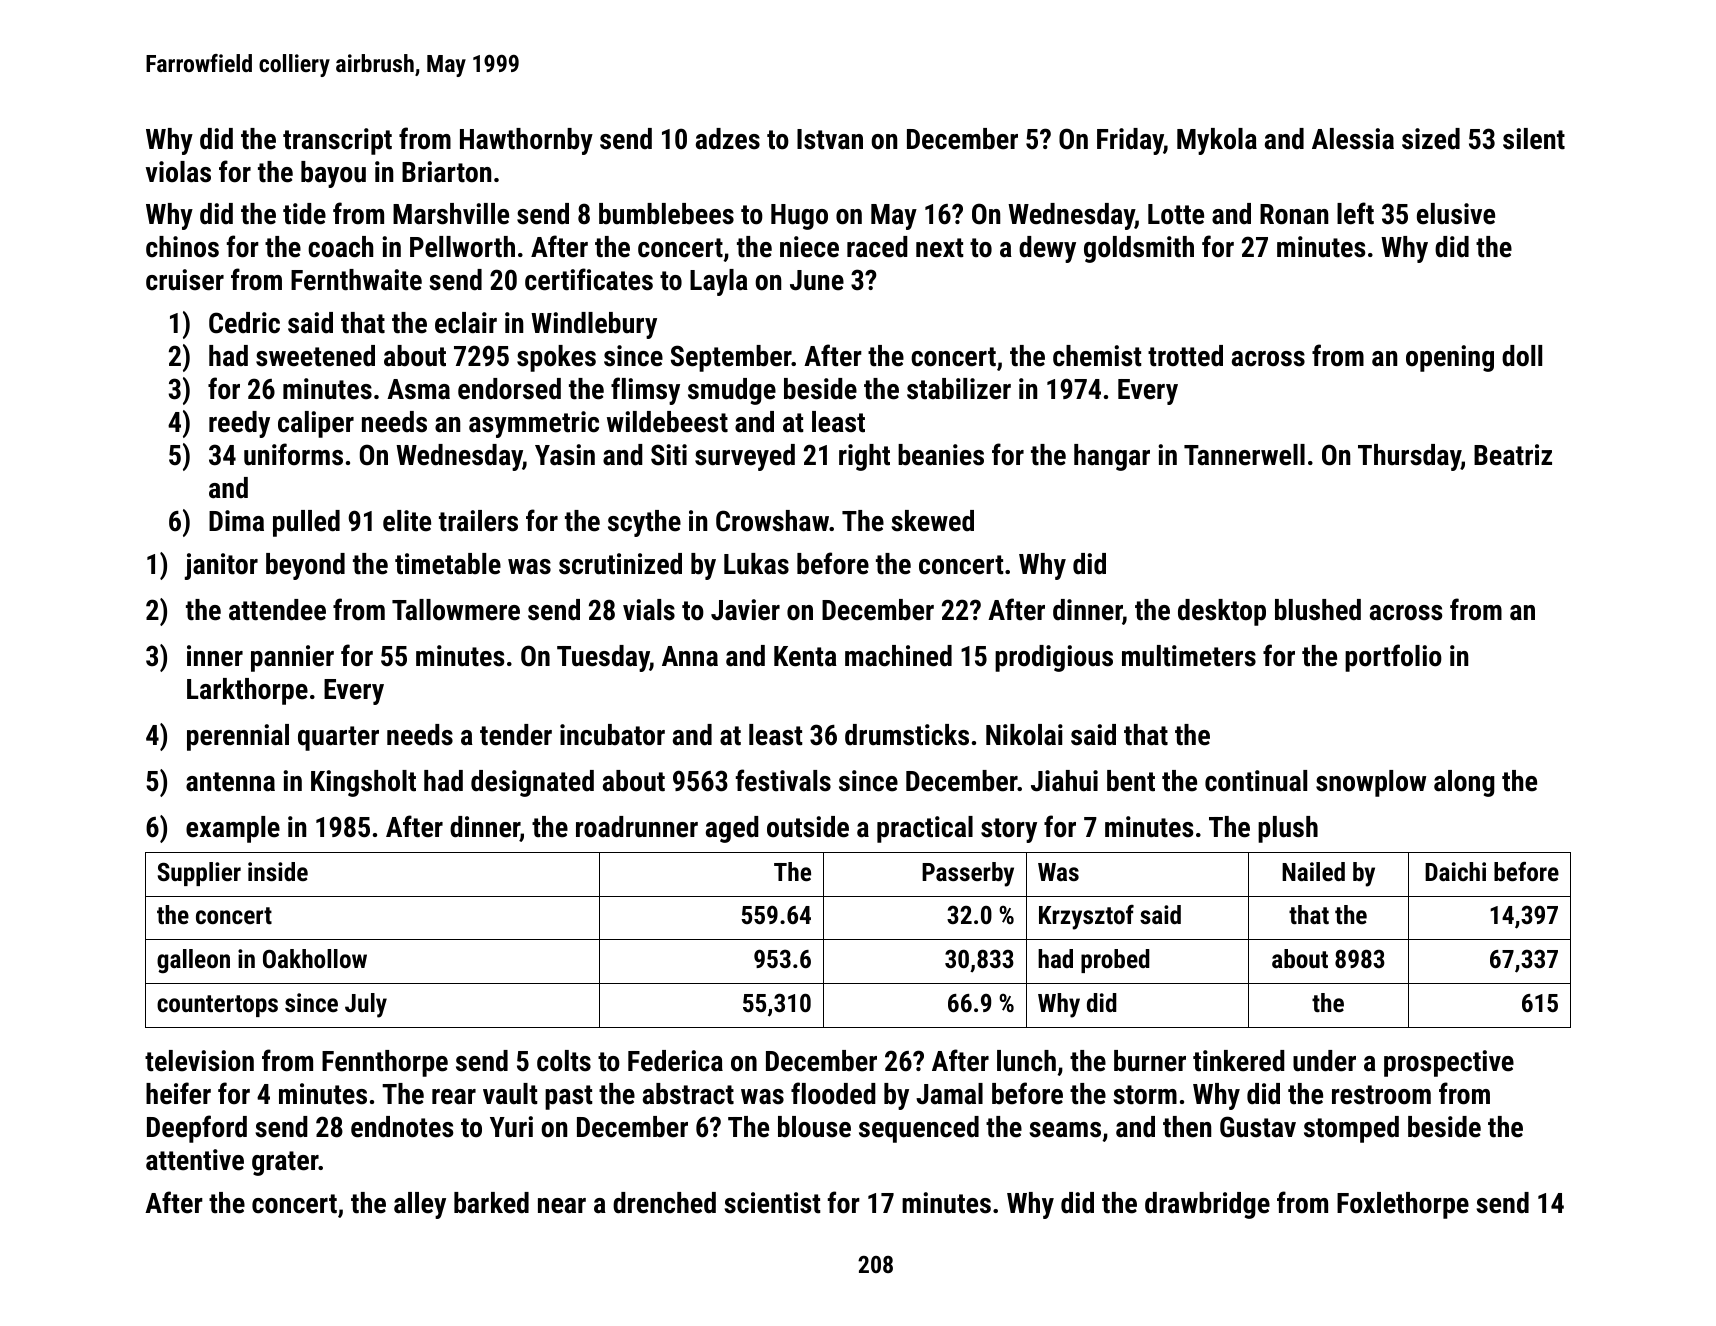  I want to click on Tannerwell, so click(1244, 455).
